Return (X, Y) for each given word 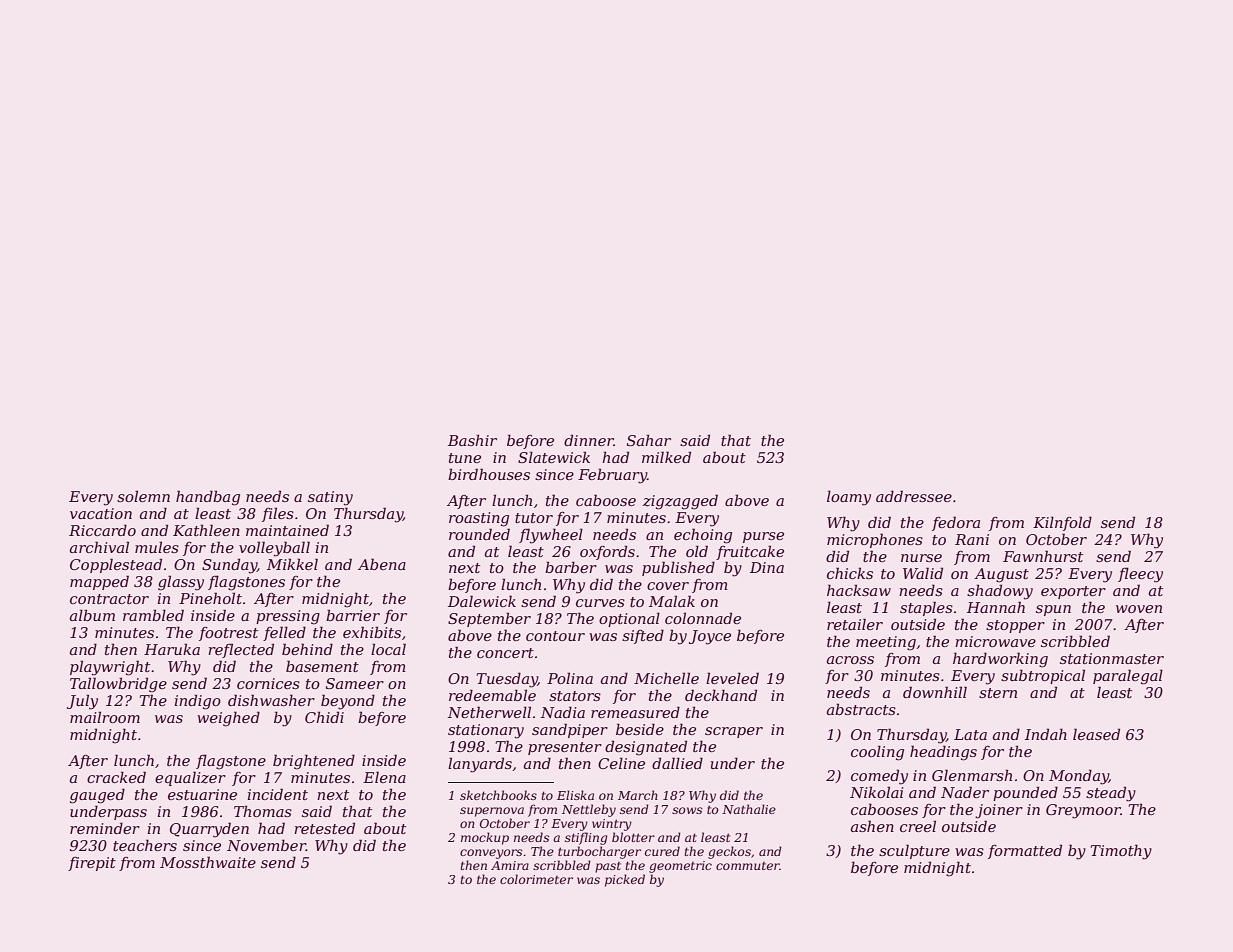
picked (625, 880)
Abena (382, 564)
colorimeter (536, 879)
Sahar (649, 440)
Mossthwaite (208, 862)
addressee (914, 496)
